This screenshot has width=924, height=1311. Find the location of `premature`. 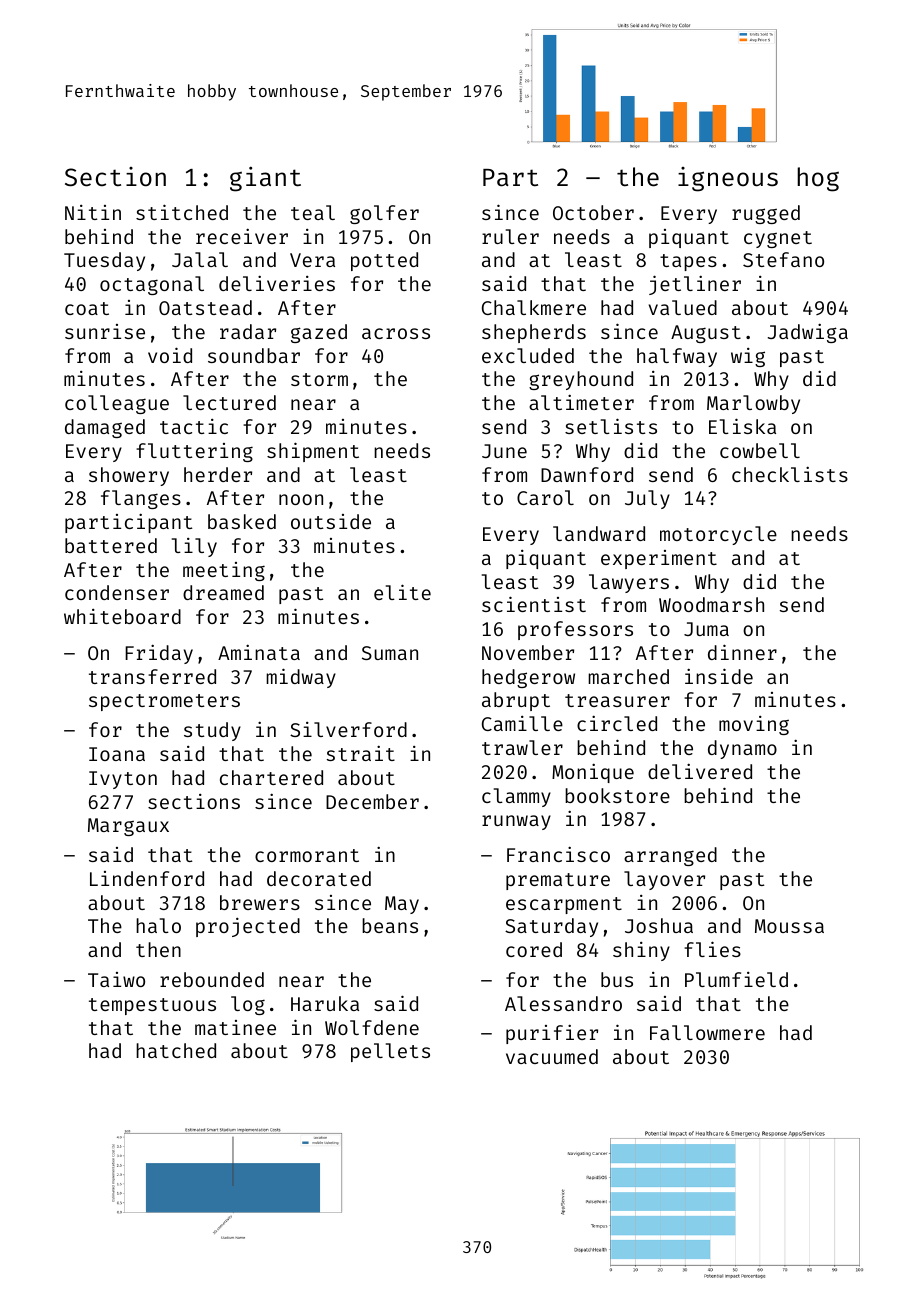

premature is located at coordinates (558, 881).
